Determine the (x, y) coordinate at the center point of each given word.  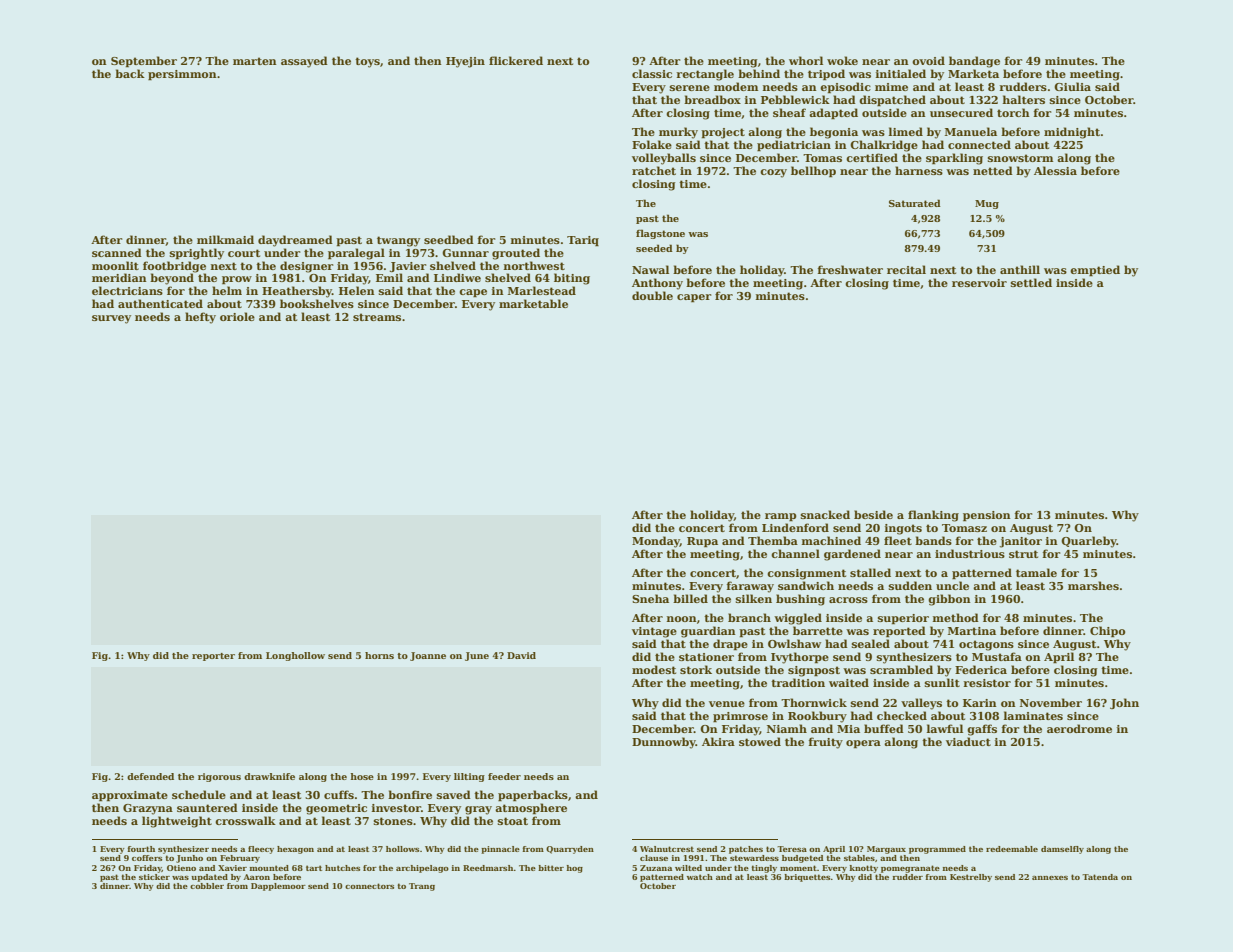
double (652, 295)
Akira (718, 741)
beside (873, 514)
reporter (213, 657)
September (144, 62)
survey (111, 319)
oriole (237, 316)
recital (906, 269)
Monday (656, 542)
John (1124, 703)
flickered (516, 60)
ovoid (928, 60)
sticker (154, 877)
